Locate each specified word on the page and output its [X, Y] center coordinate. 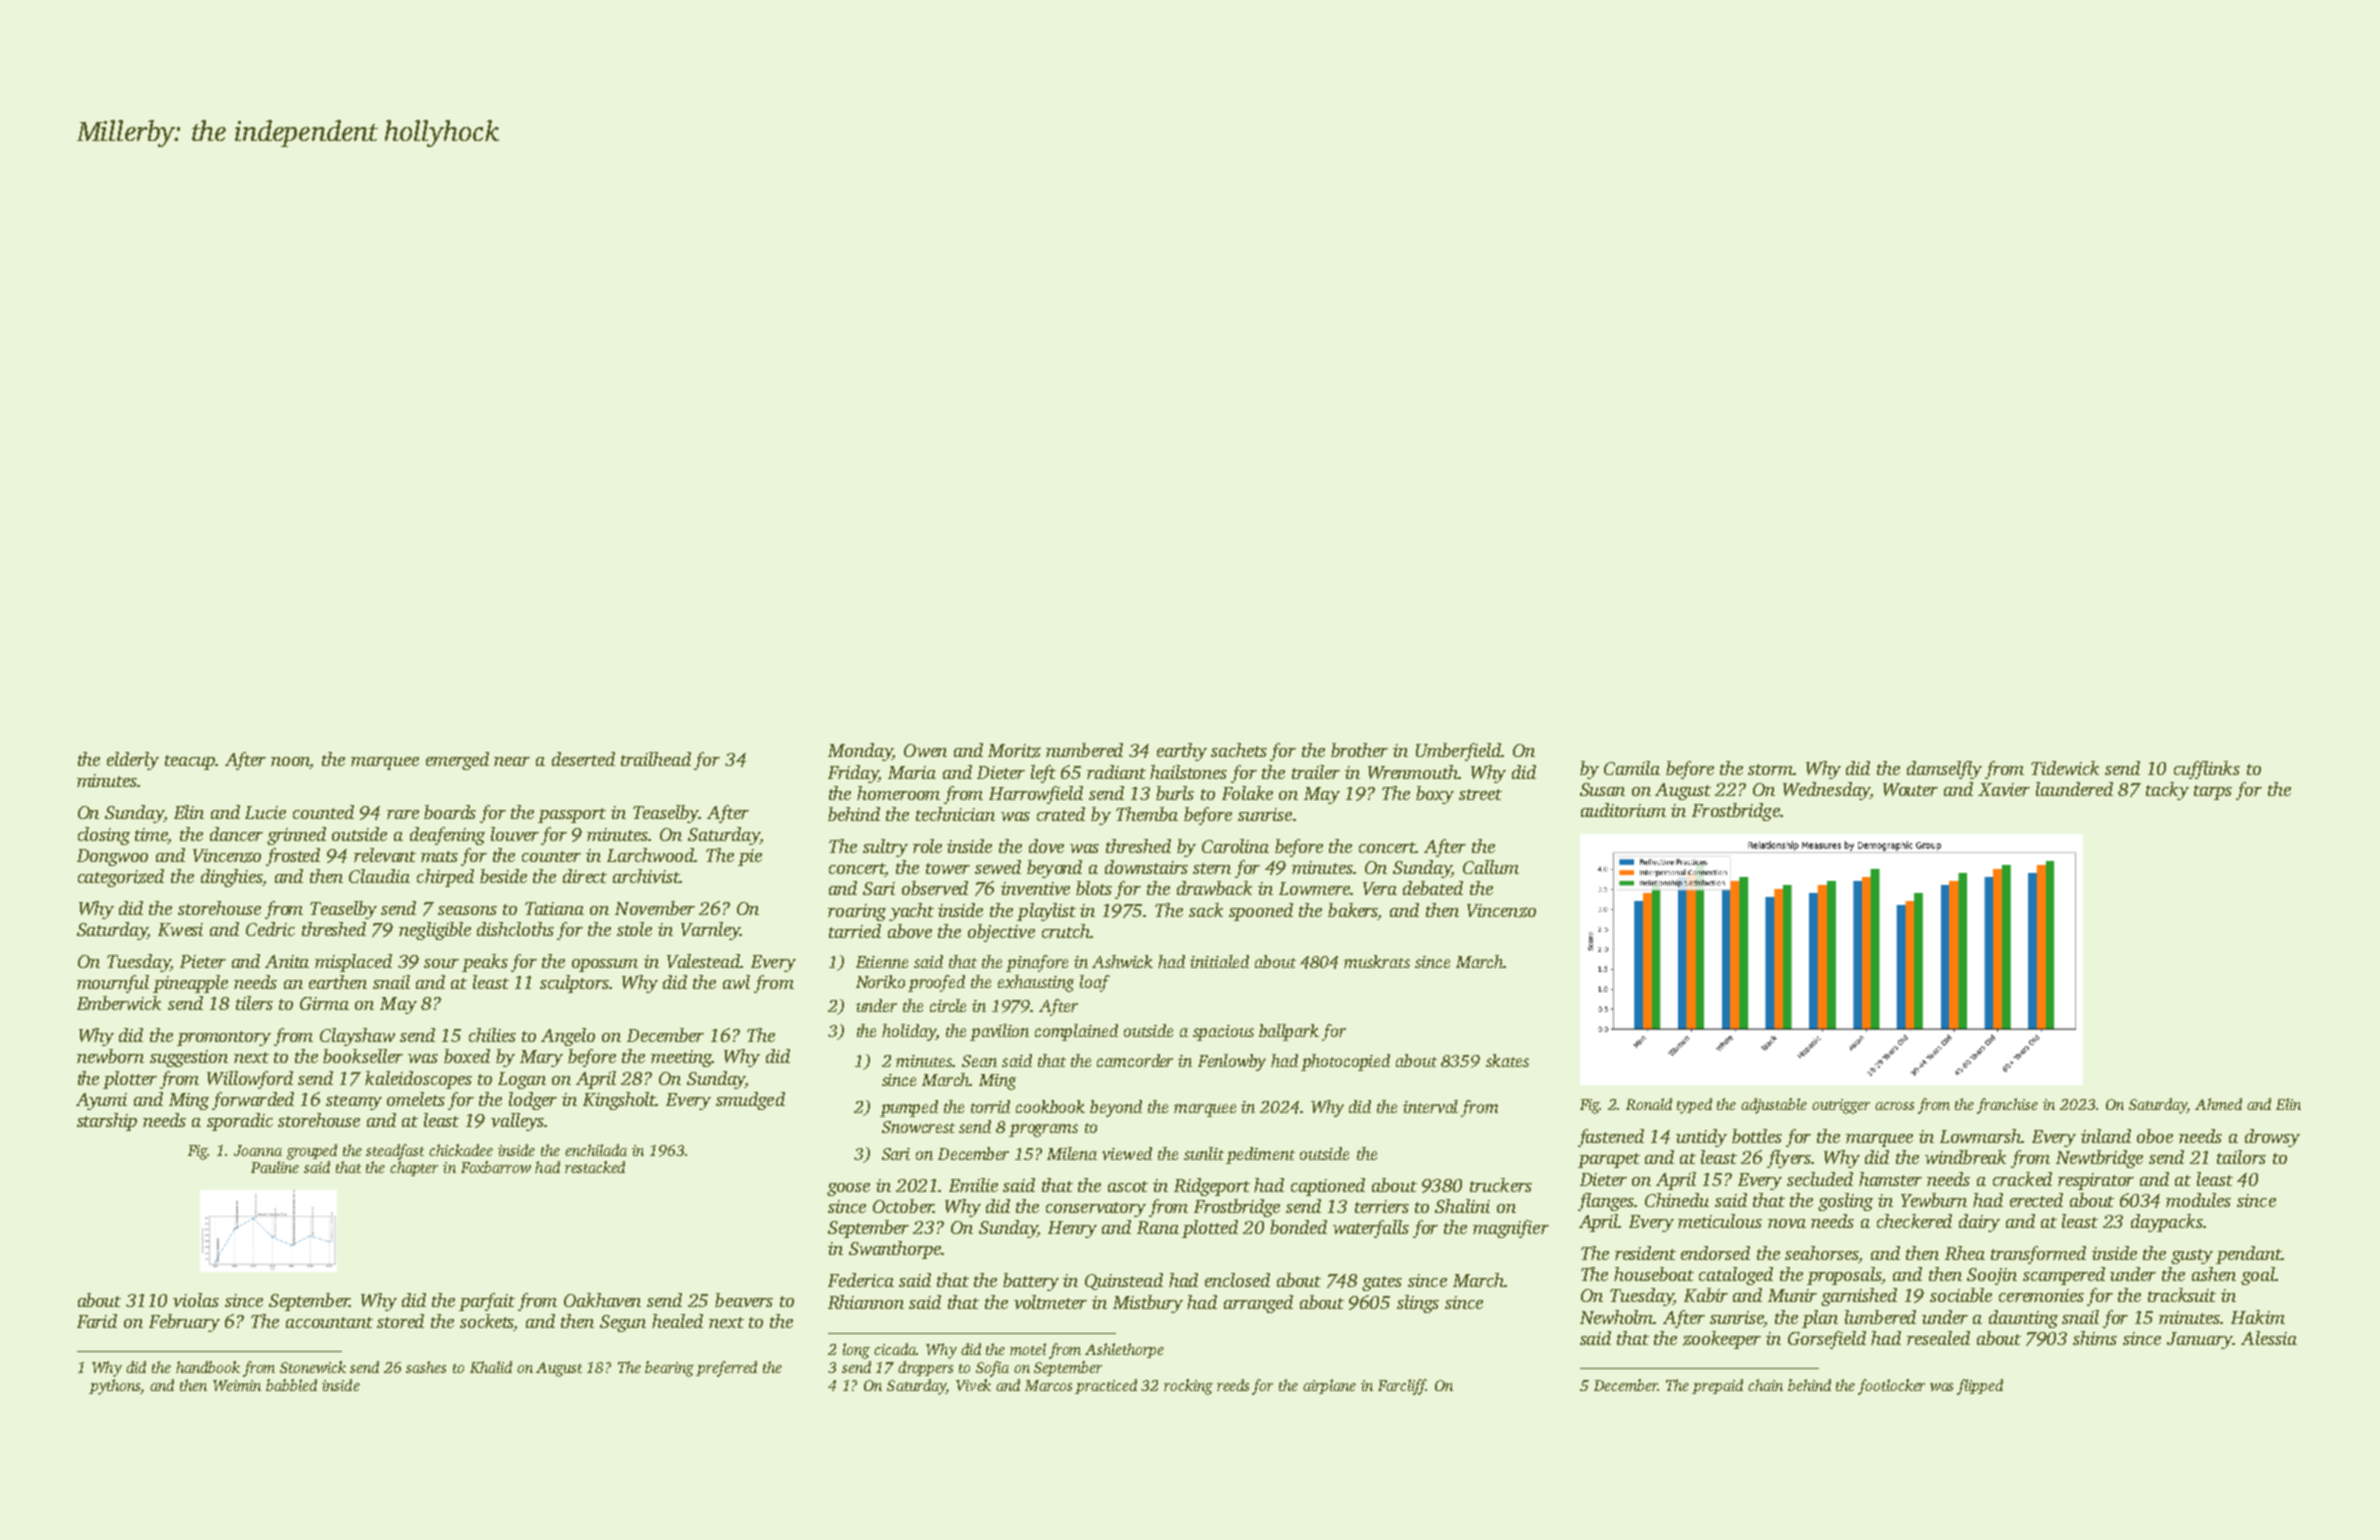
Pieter [203, 961]
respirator [2096, 1181]
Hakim [2258, 1317]
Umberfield [1458, 752]
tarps [2213, 792]
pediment [1260, 1155]
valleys [517, 1122]
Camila [1632, 768]
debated [1433, 888]
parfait [487, 1302]
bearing [669, 1369]
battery [1031, 1282]
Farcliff [1402, 1387]
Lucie [265, 812]
